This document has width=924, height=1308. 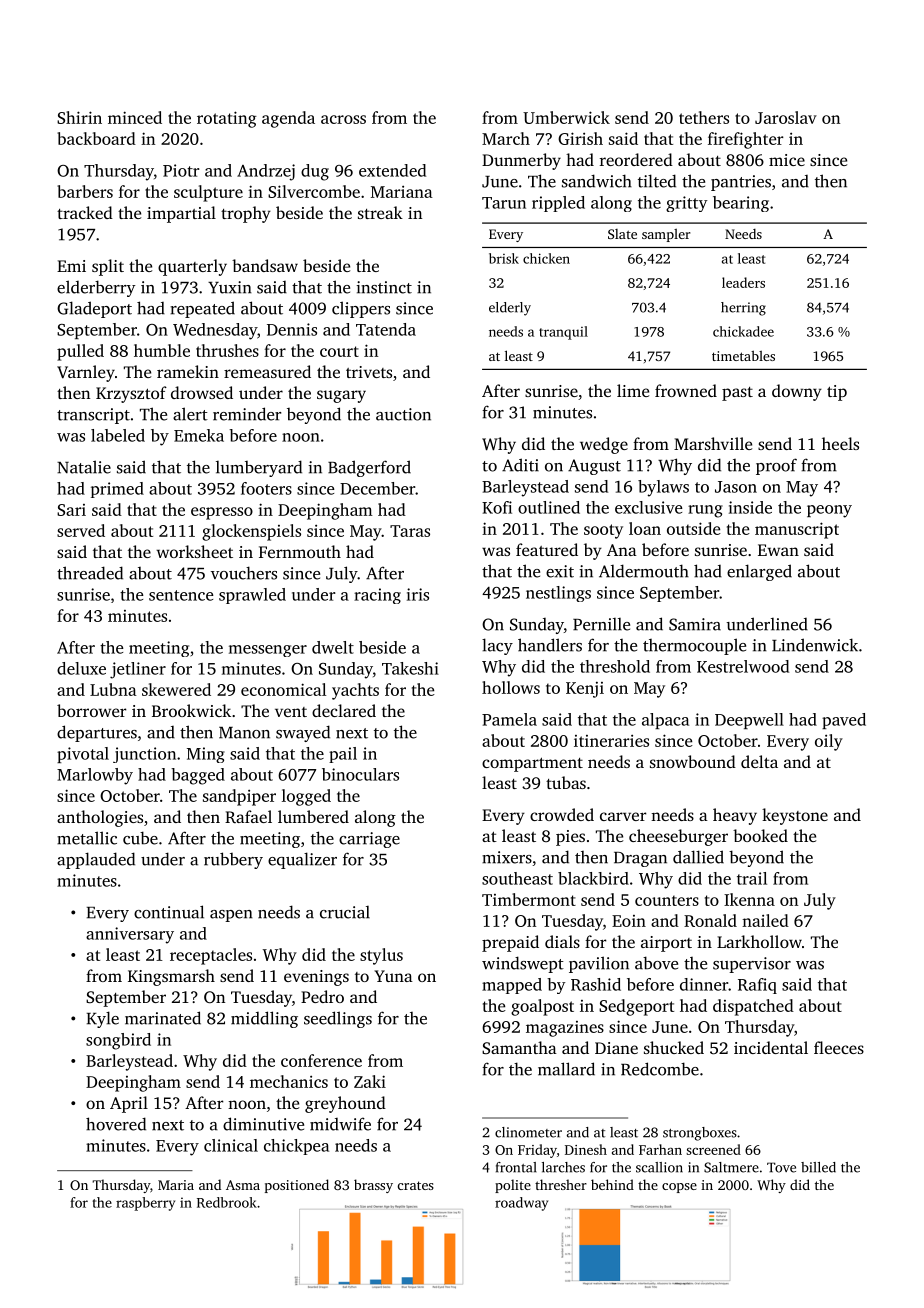 I want to click on raspberry, so click(x=145, y=1204).
